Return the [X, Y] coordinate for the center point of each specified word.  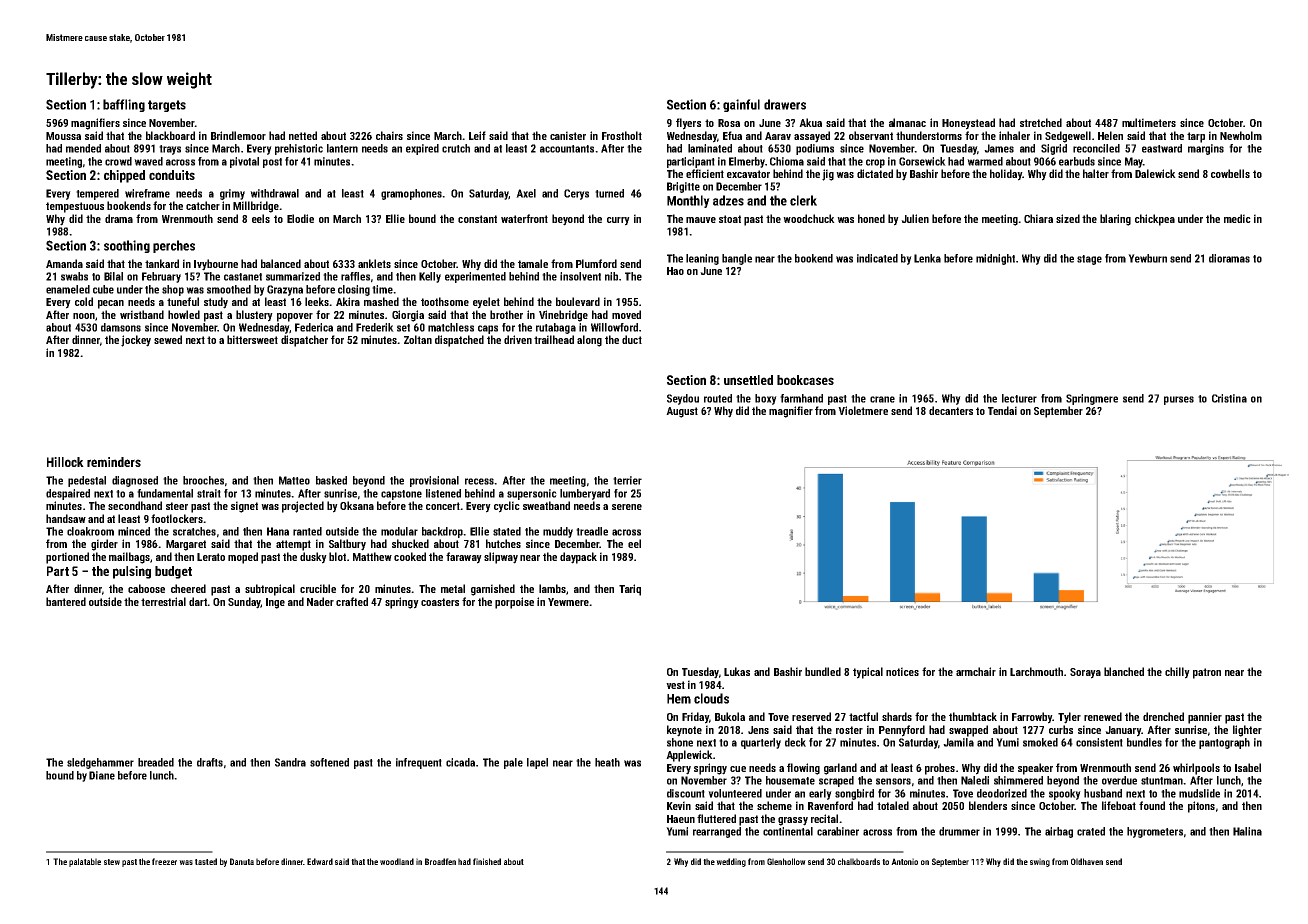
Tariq [630, 590]
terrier [627, 480]
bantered [66, 601]
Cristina [1229, 398]
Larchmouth [1036, 671]
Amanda [64, 263]
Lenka [927, 258]
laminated [710, 148]
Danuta [242, 861]
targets [167, 106]
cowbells [1230, 173]
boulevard [578, 301]
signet [244, 507]
